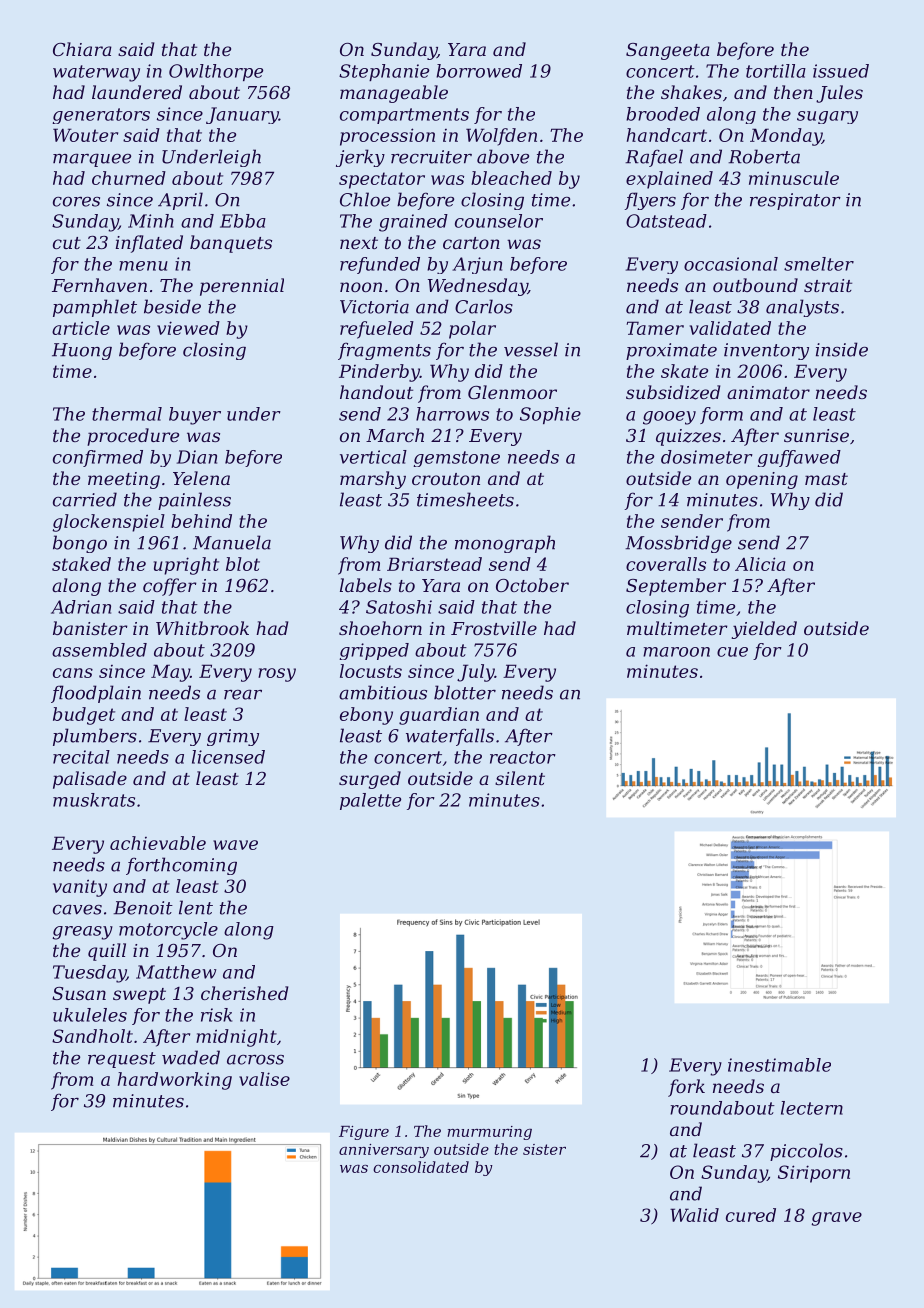 This page has height=1308, width=924. Describe the element at coordinates (421, 1167) in the page. I see `consolidated` at that location.
